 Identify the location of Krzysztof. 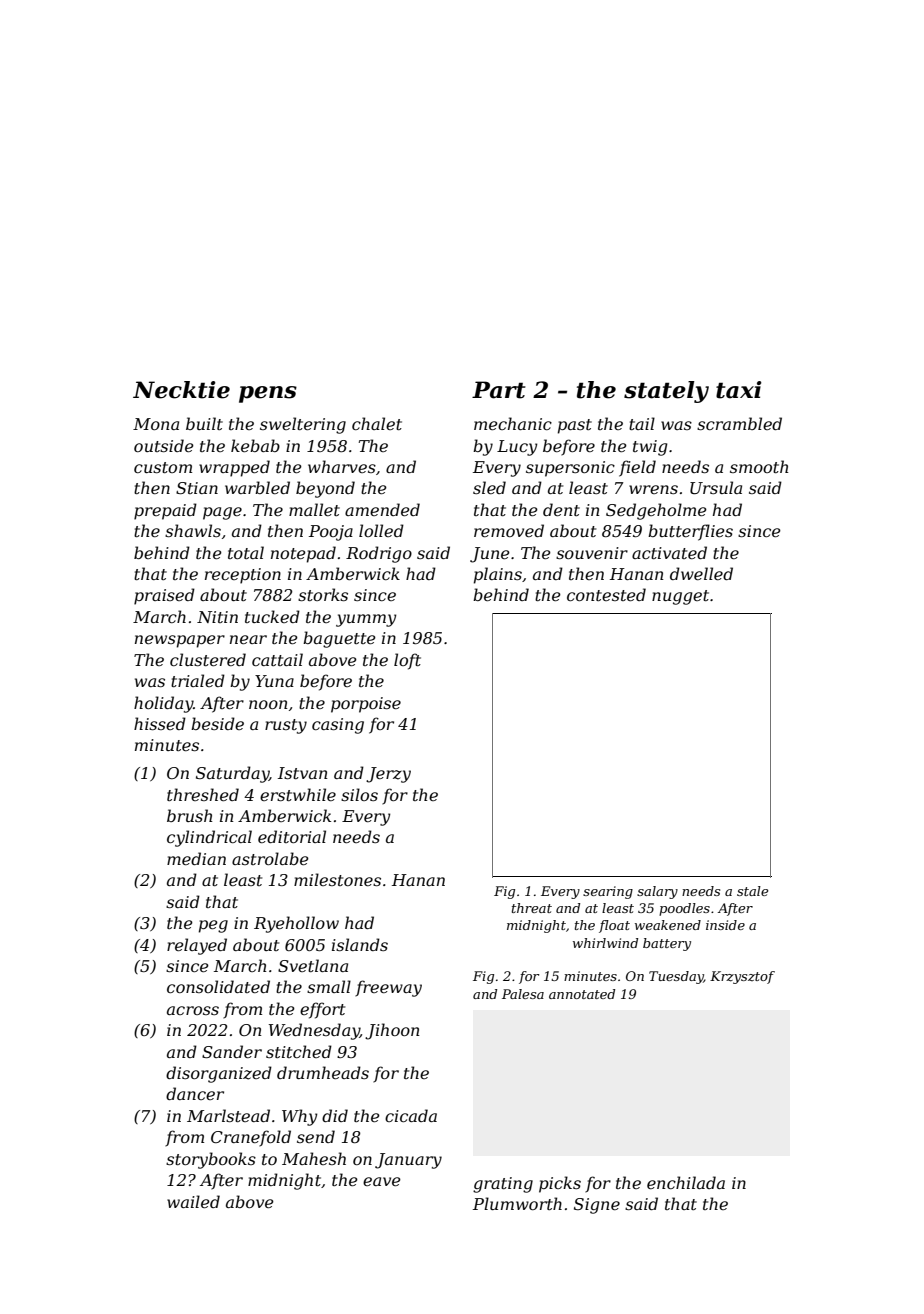
(742, 977).
